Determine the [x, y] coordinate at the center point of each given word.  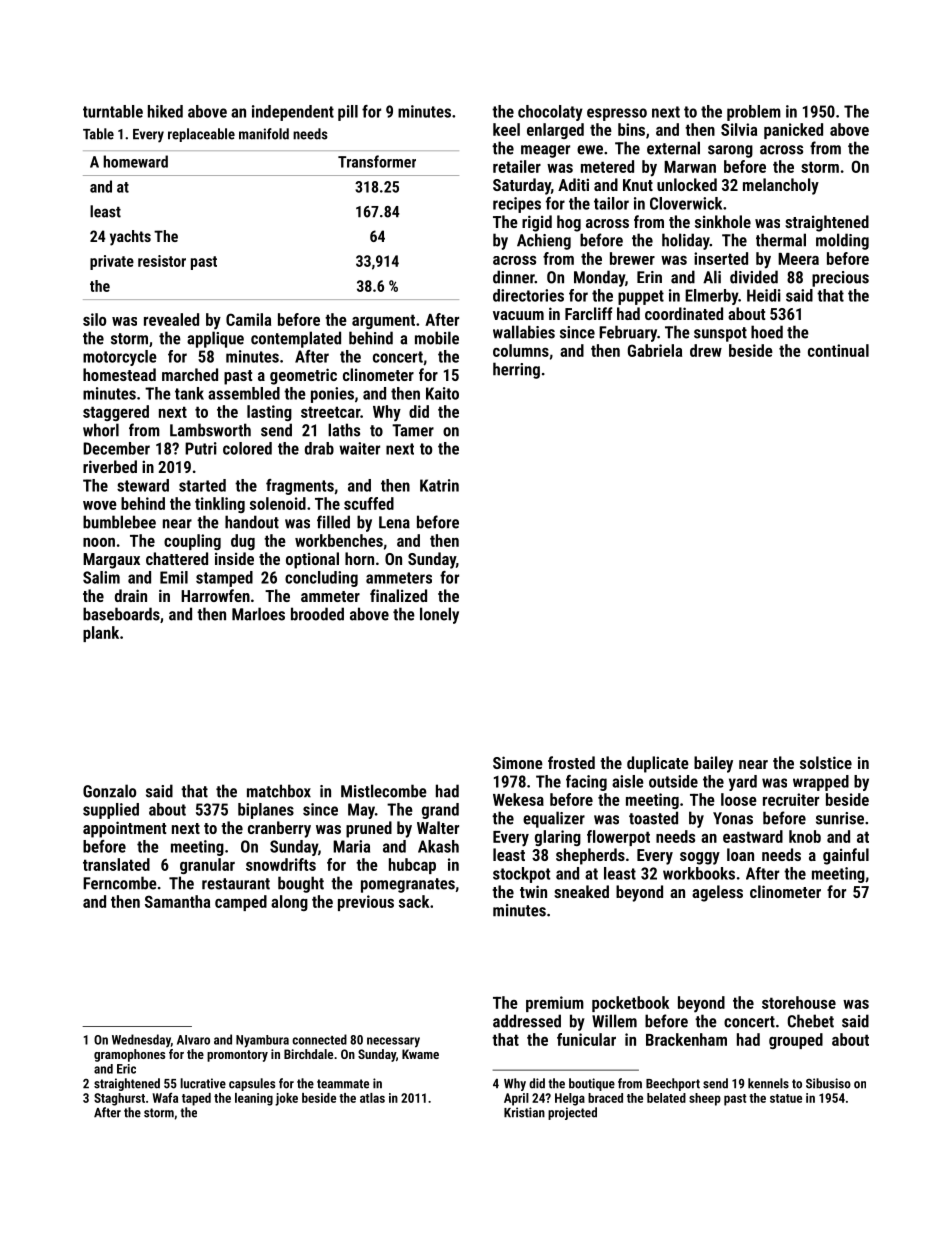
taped [196, 1099]
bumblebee [119, 522]
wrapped [821, 783]
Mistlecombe [384, 791]
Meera [798, 259]
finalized [398, 595]
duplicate [658, 764]
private [112, 262]
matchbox [279, 791]
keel [506, 129]
